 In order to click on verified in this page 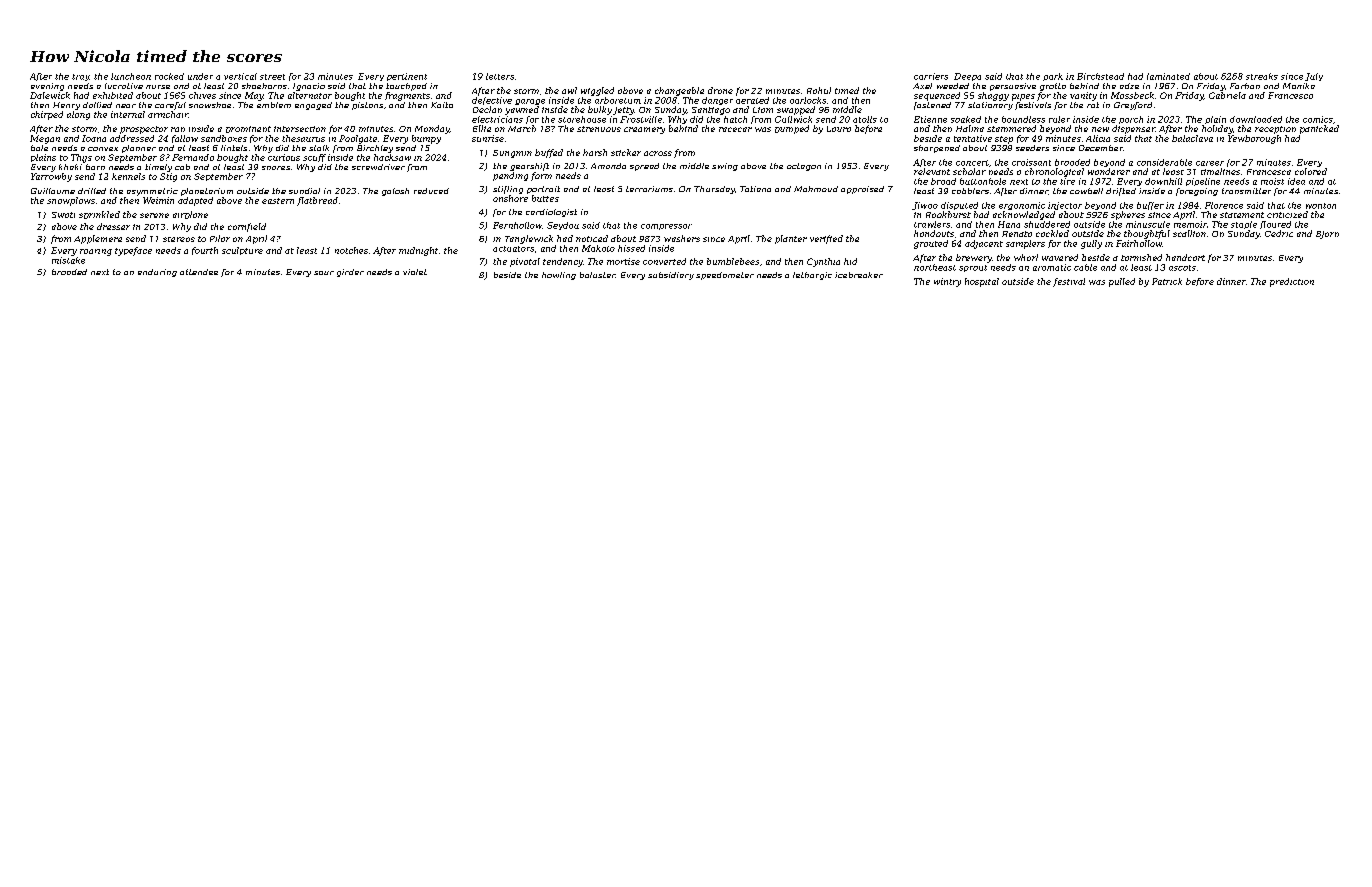, I will do `click(826, 239)`.
